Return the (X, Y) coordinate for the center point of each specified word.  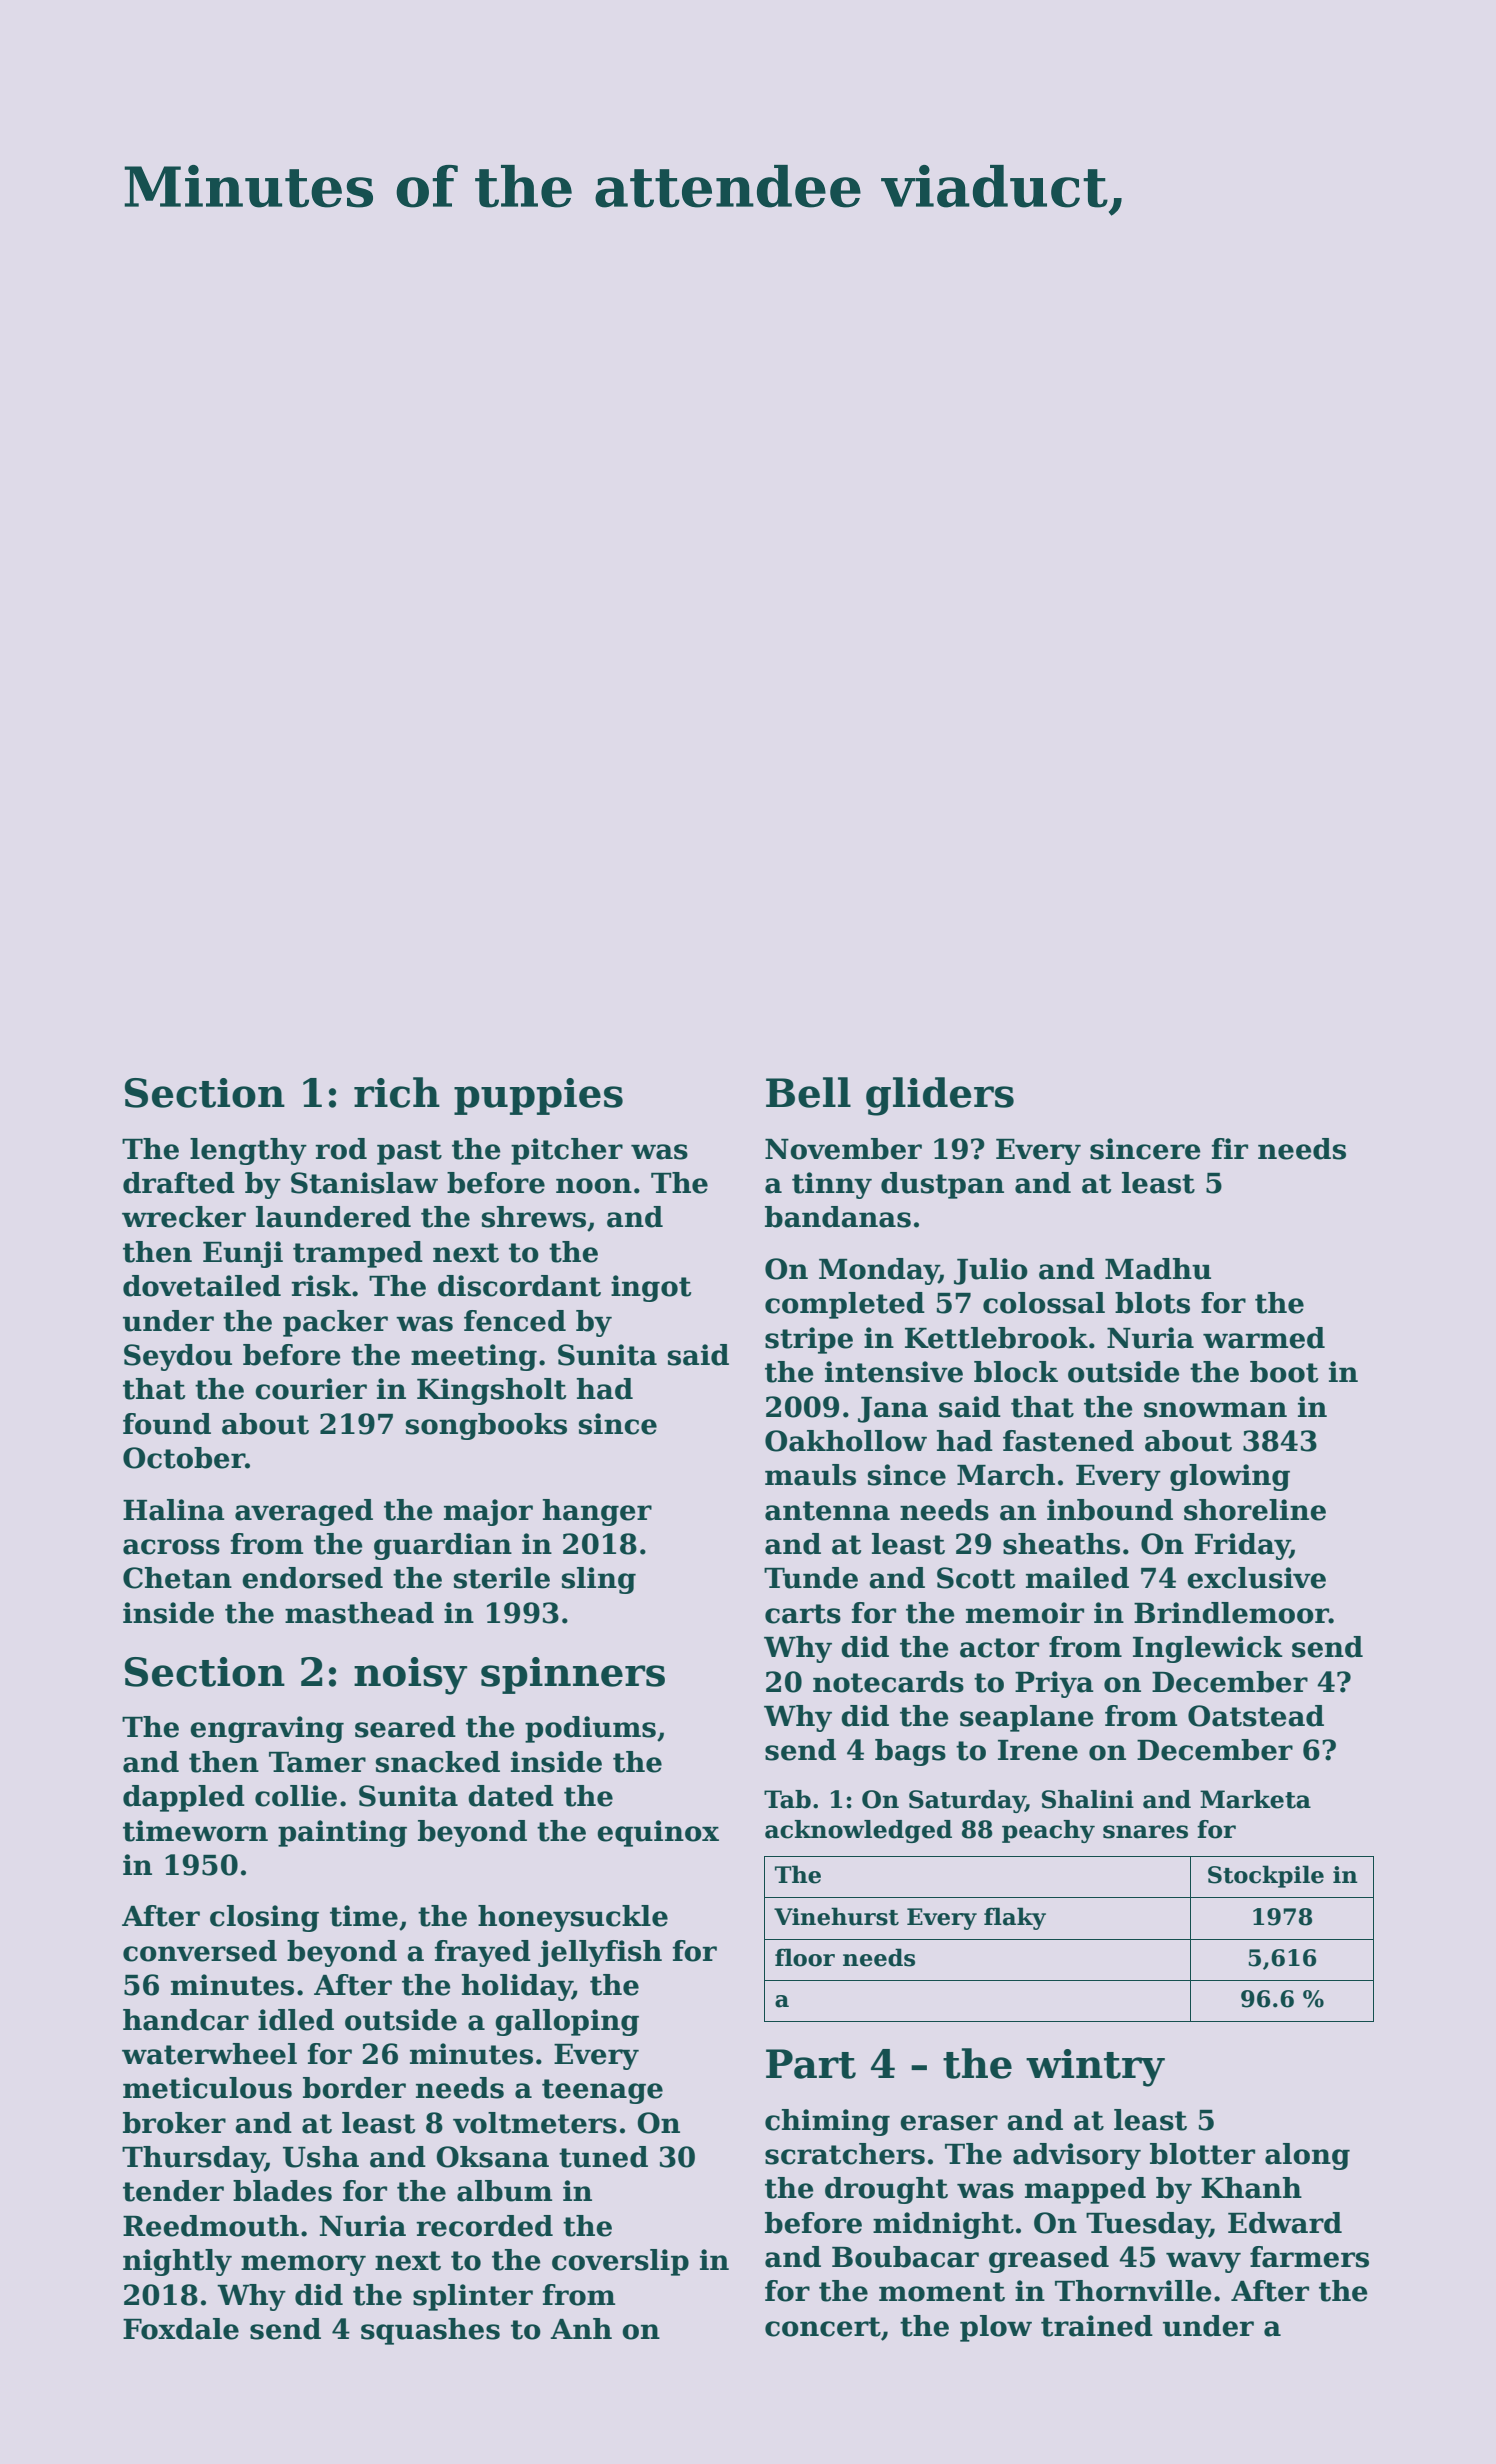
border (354, 2088)
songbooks (486, 1426)
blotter (1202, 2154)
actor (999, 1648)
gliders (940, 1096)
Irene (1038, 1750)
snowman (1215, 1410)
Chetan (177, 1578)
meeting (474, 1357)
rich (397, 1092)
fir (1229, 1148)
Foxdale (181, 2329)
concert (823, 2327)
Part (811, 2064)
